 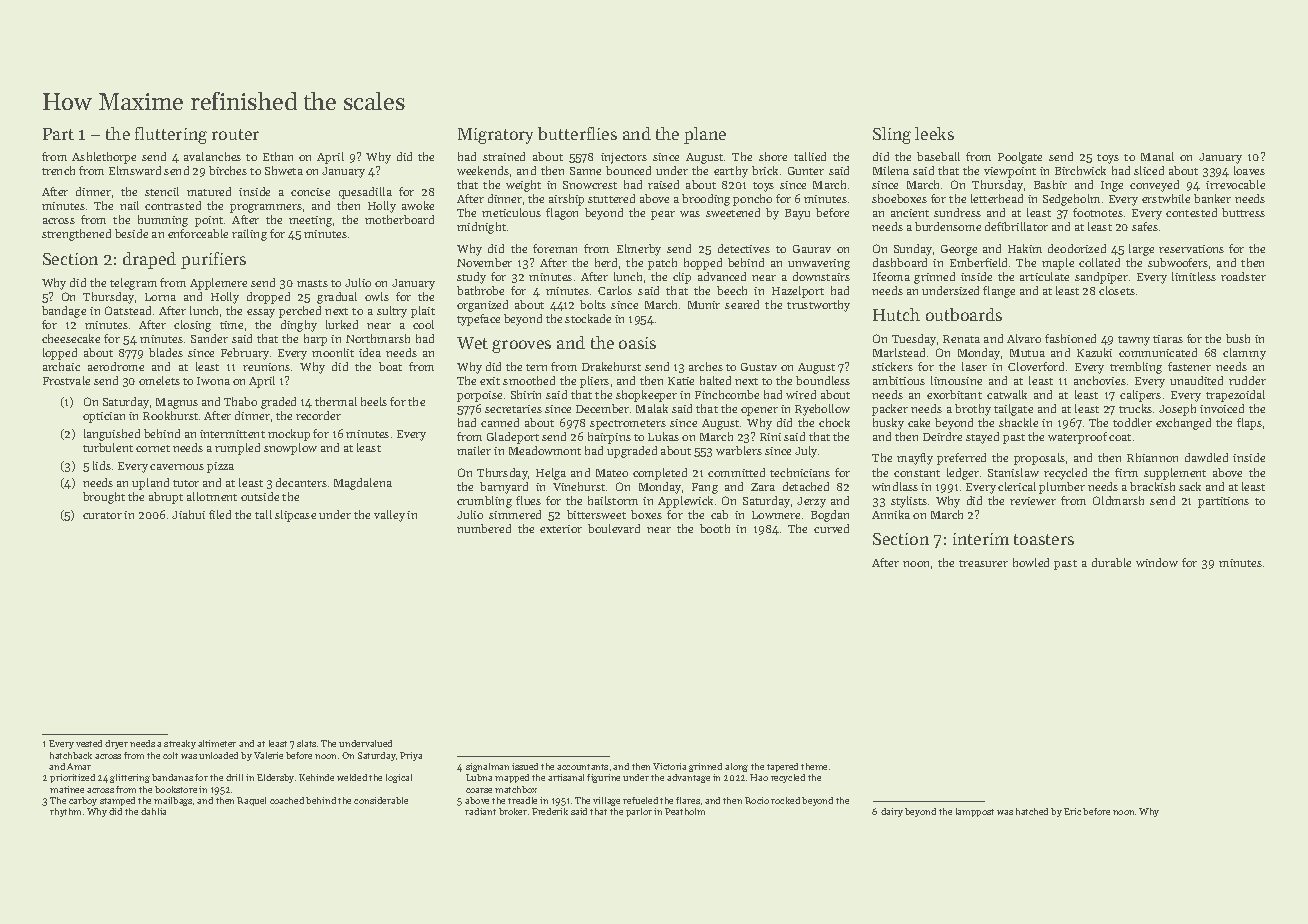 I want to click on defibrillator, so click(x=1016, y=226).
